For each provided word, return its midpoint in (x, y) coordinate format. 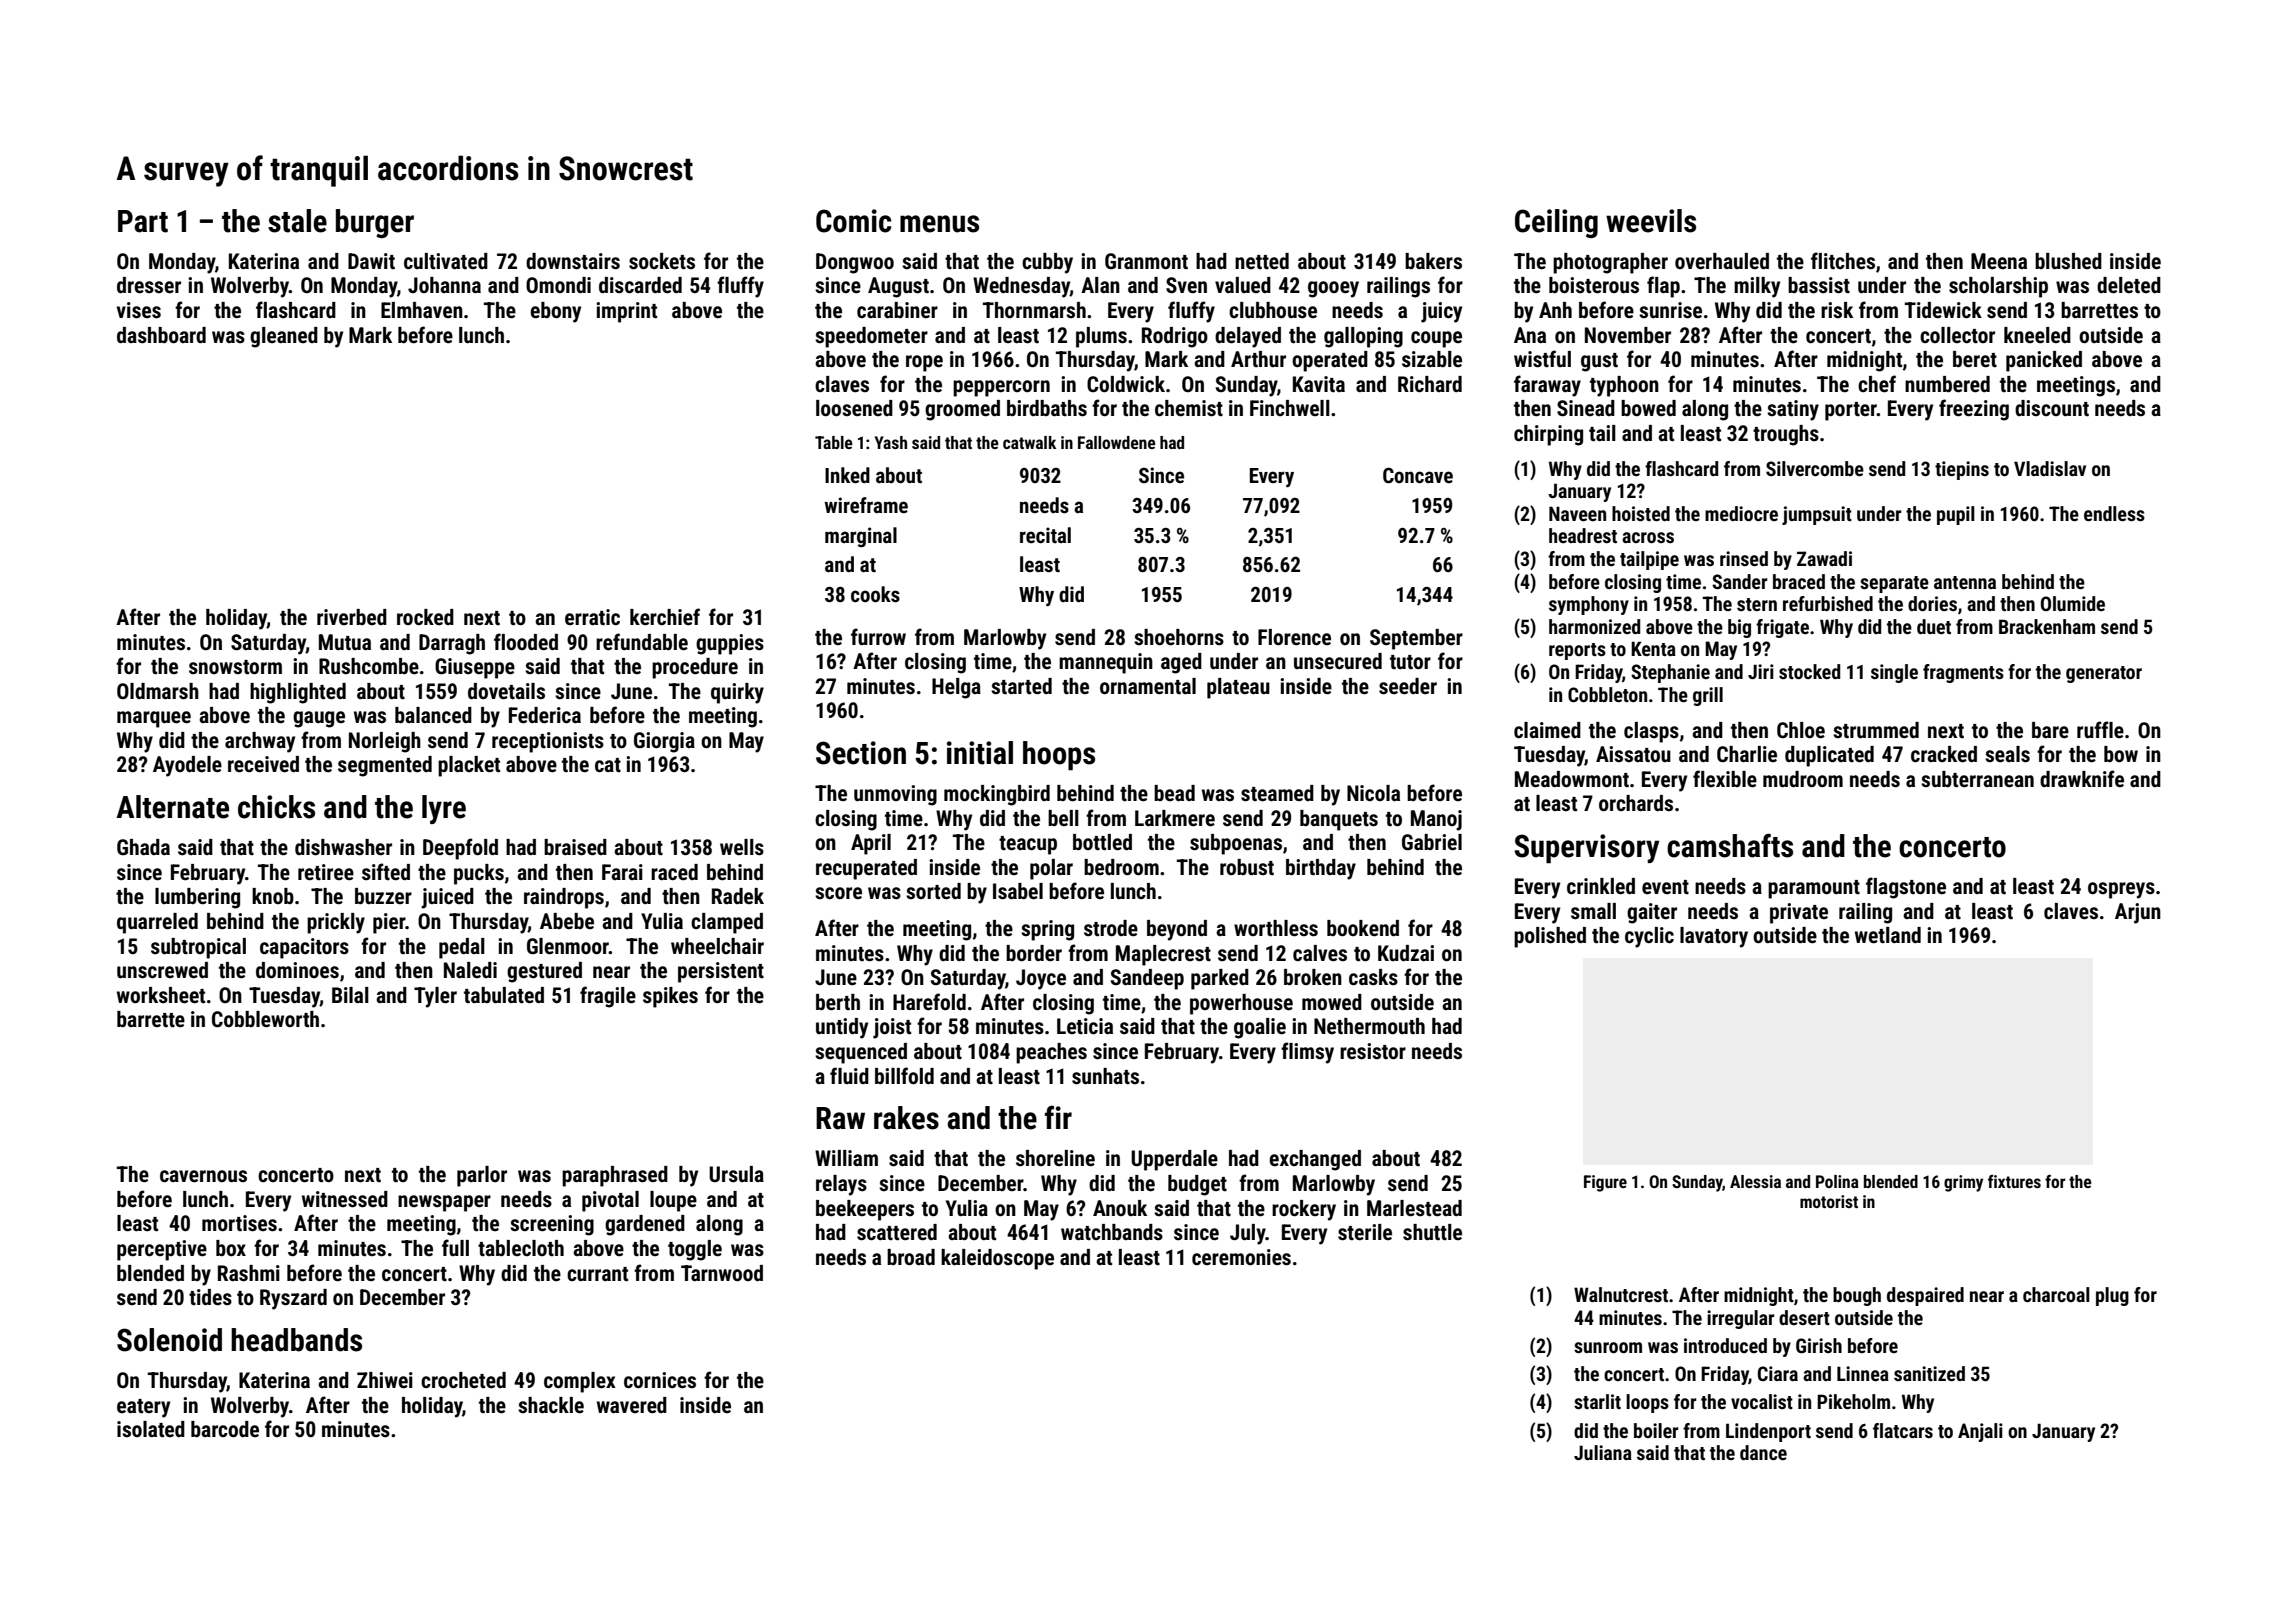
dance (1763, 1452)
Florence (1294, 637)
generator (2104, 674)
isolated (151, 1429)
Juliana (1603, 1452)
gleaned (284, 337)
